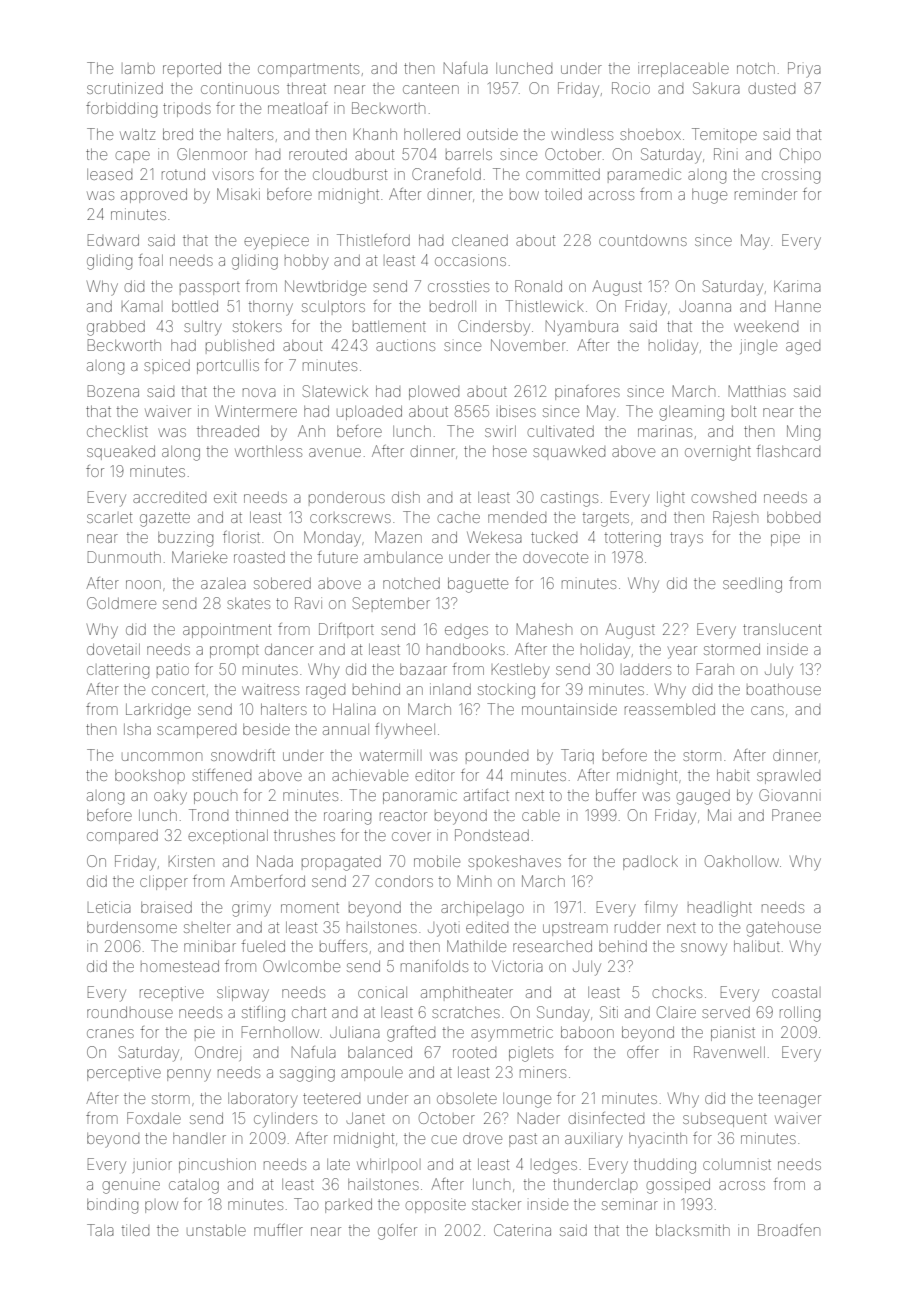  What do you see at coordinates (500, 431) in the screenshot?
I see `swirl` at bounding box center [500, 431].
